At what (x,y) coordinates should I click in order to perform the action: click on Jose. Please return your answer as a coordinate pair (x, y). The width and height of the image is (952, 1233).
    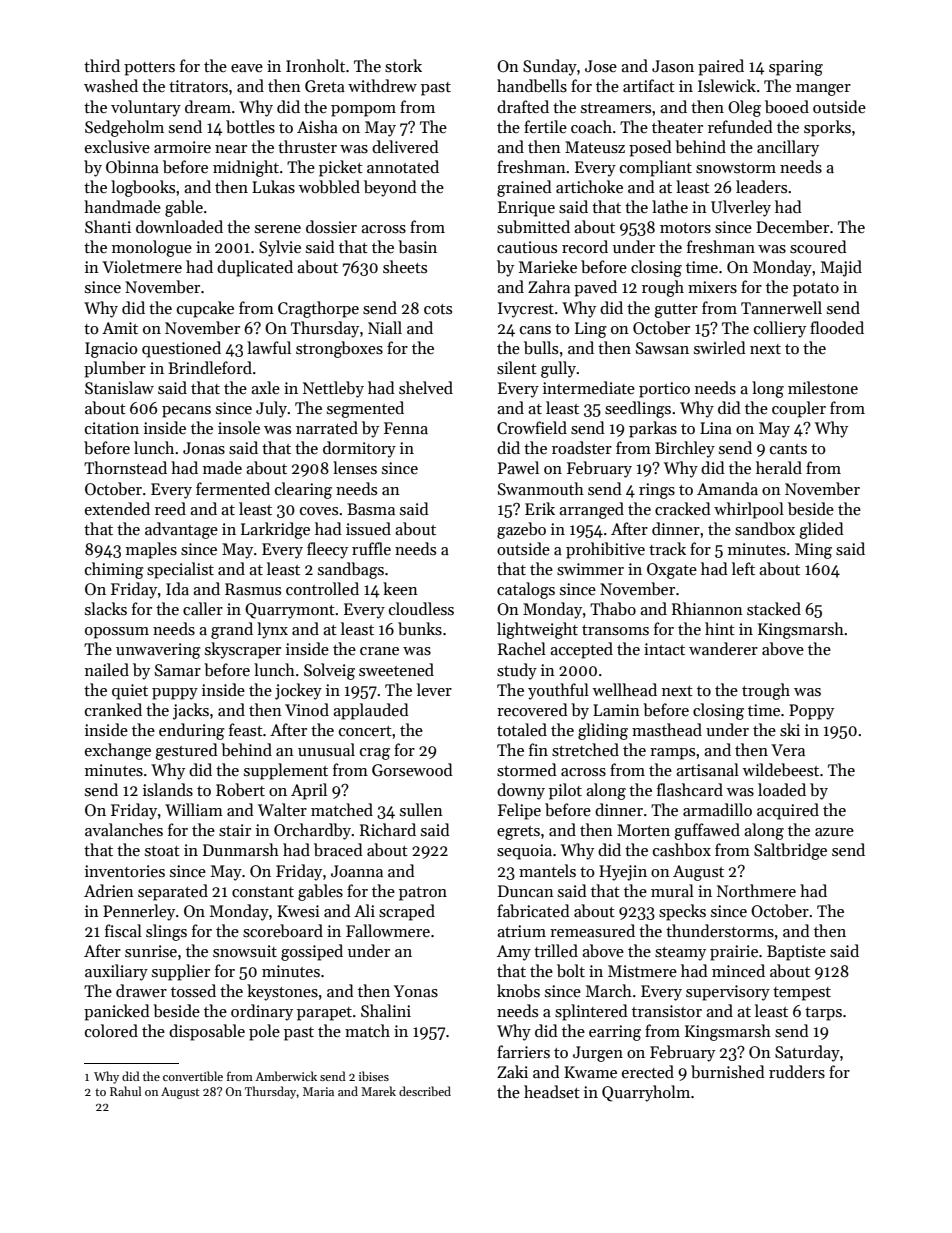
    Looking at the image, I should click on (601, 66).
